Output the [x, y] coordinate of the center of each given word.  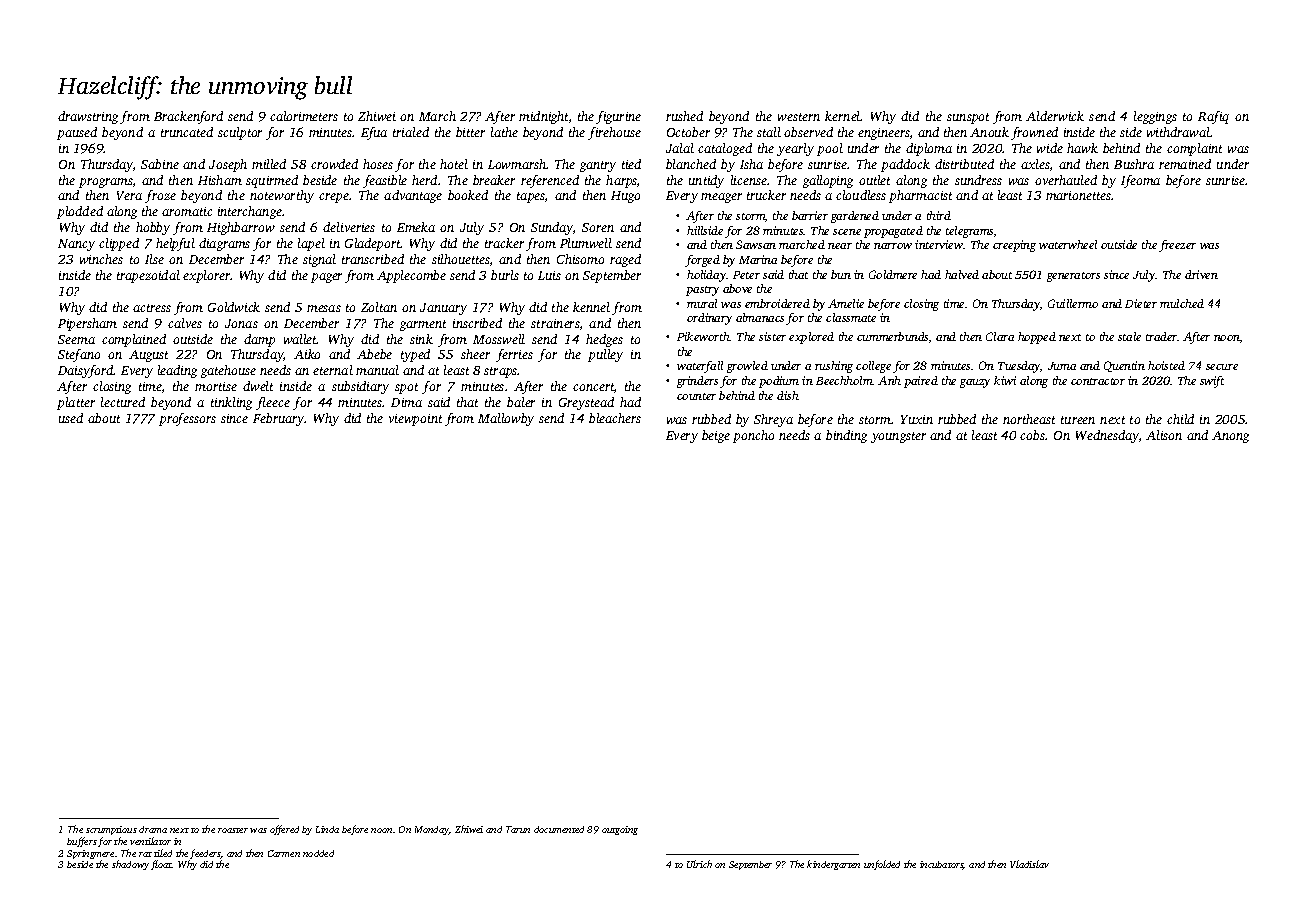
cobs [1032, 435]
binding [846, 436]
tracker [504, 243]
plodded [80, 212]
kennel [591, 307]
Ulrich [699, 864]
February [279, 419]
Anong [1230, 437]
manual [377, 370]
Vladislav [1029, 864]
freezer [1177, 246]
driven [1201, 274]
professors [187, 419]
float [161, 865]
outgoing [620, 830]
